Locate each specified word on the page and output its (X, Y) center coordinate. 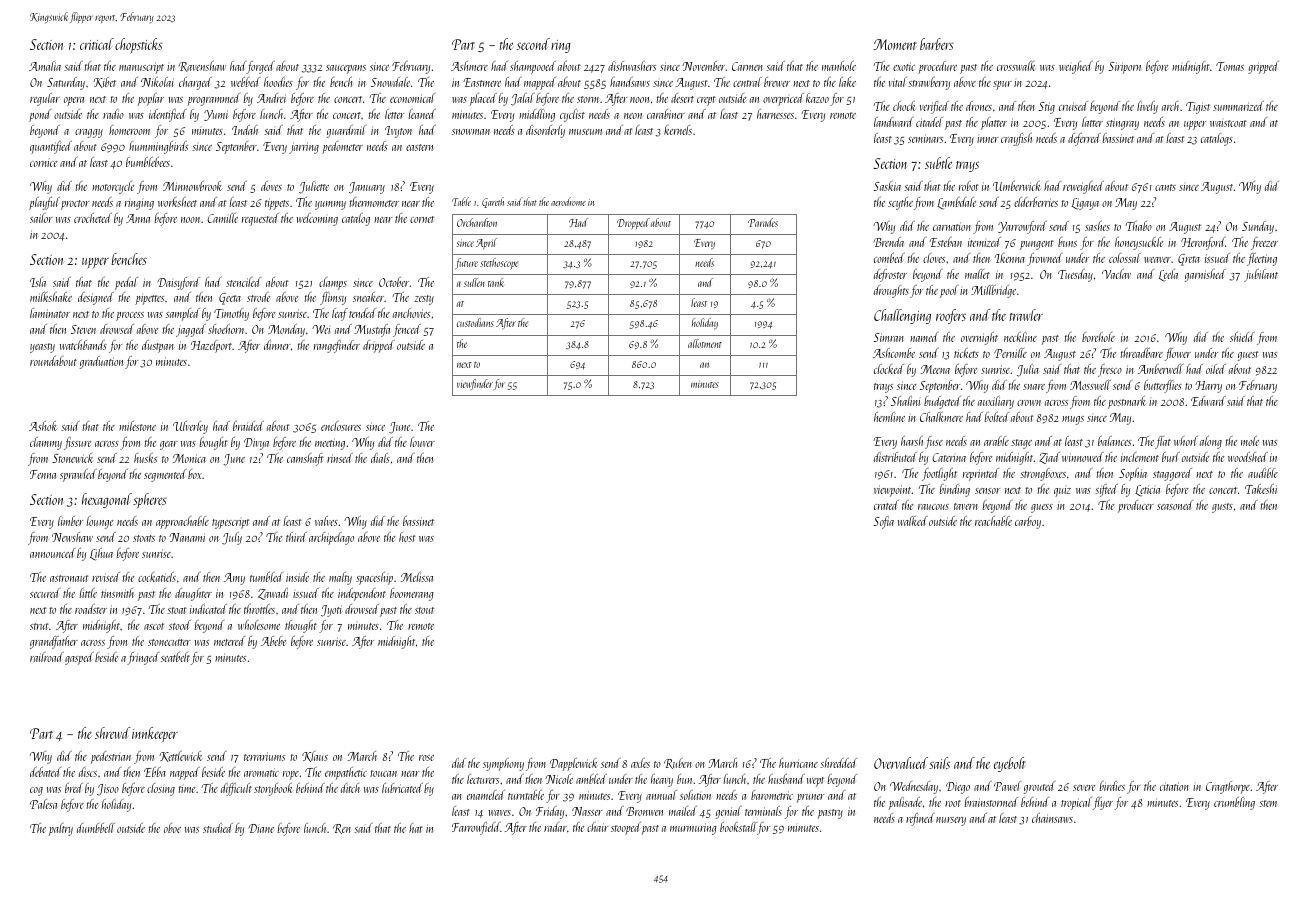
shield (1242, 337)
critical (97, 44)
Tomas (1230, 66)
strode (258, 297)
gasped (79, 658)
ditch (350, 788)
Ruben (678, 763)
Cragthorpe (1228, 787)
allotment (705, 343)
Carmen (747, 66)
